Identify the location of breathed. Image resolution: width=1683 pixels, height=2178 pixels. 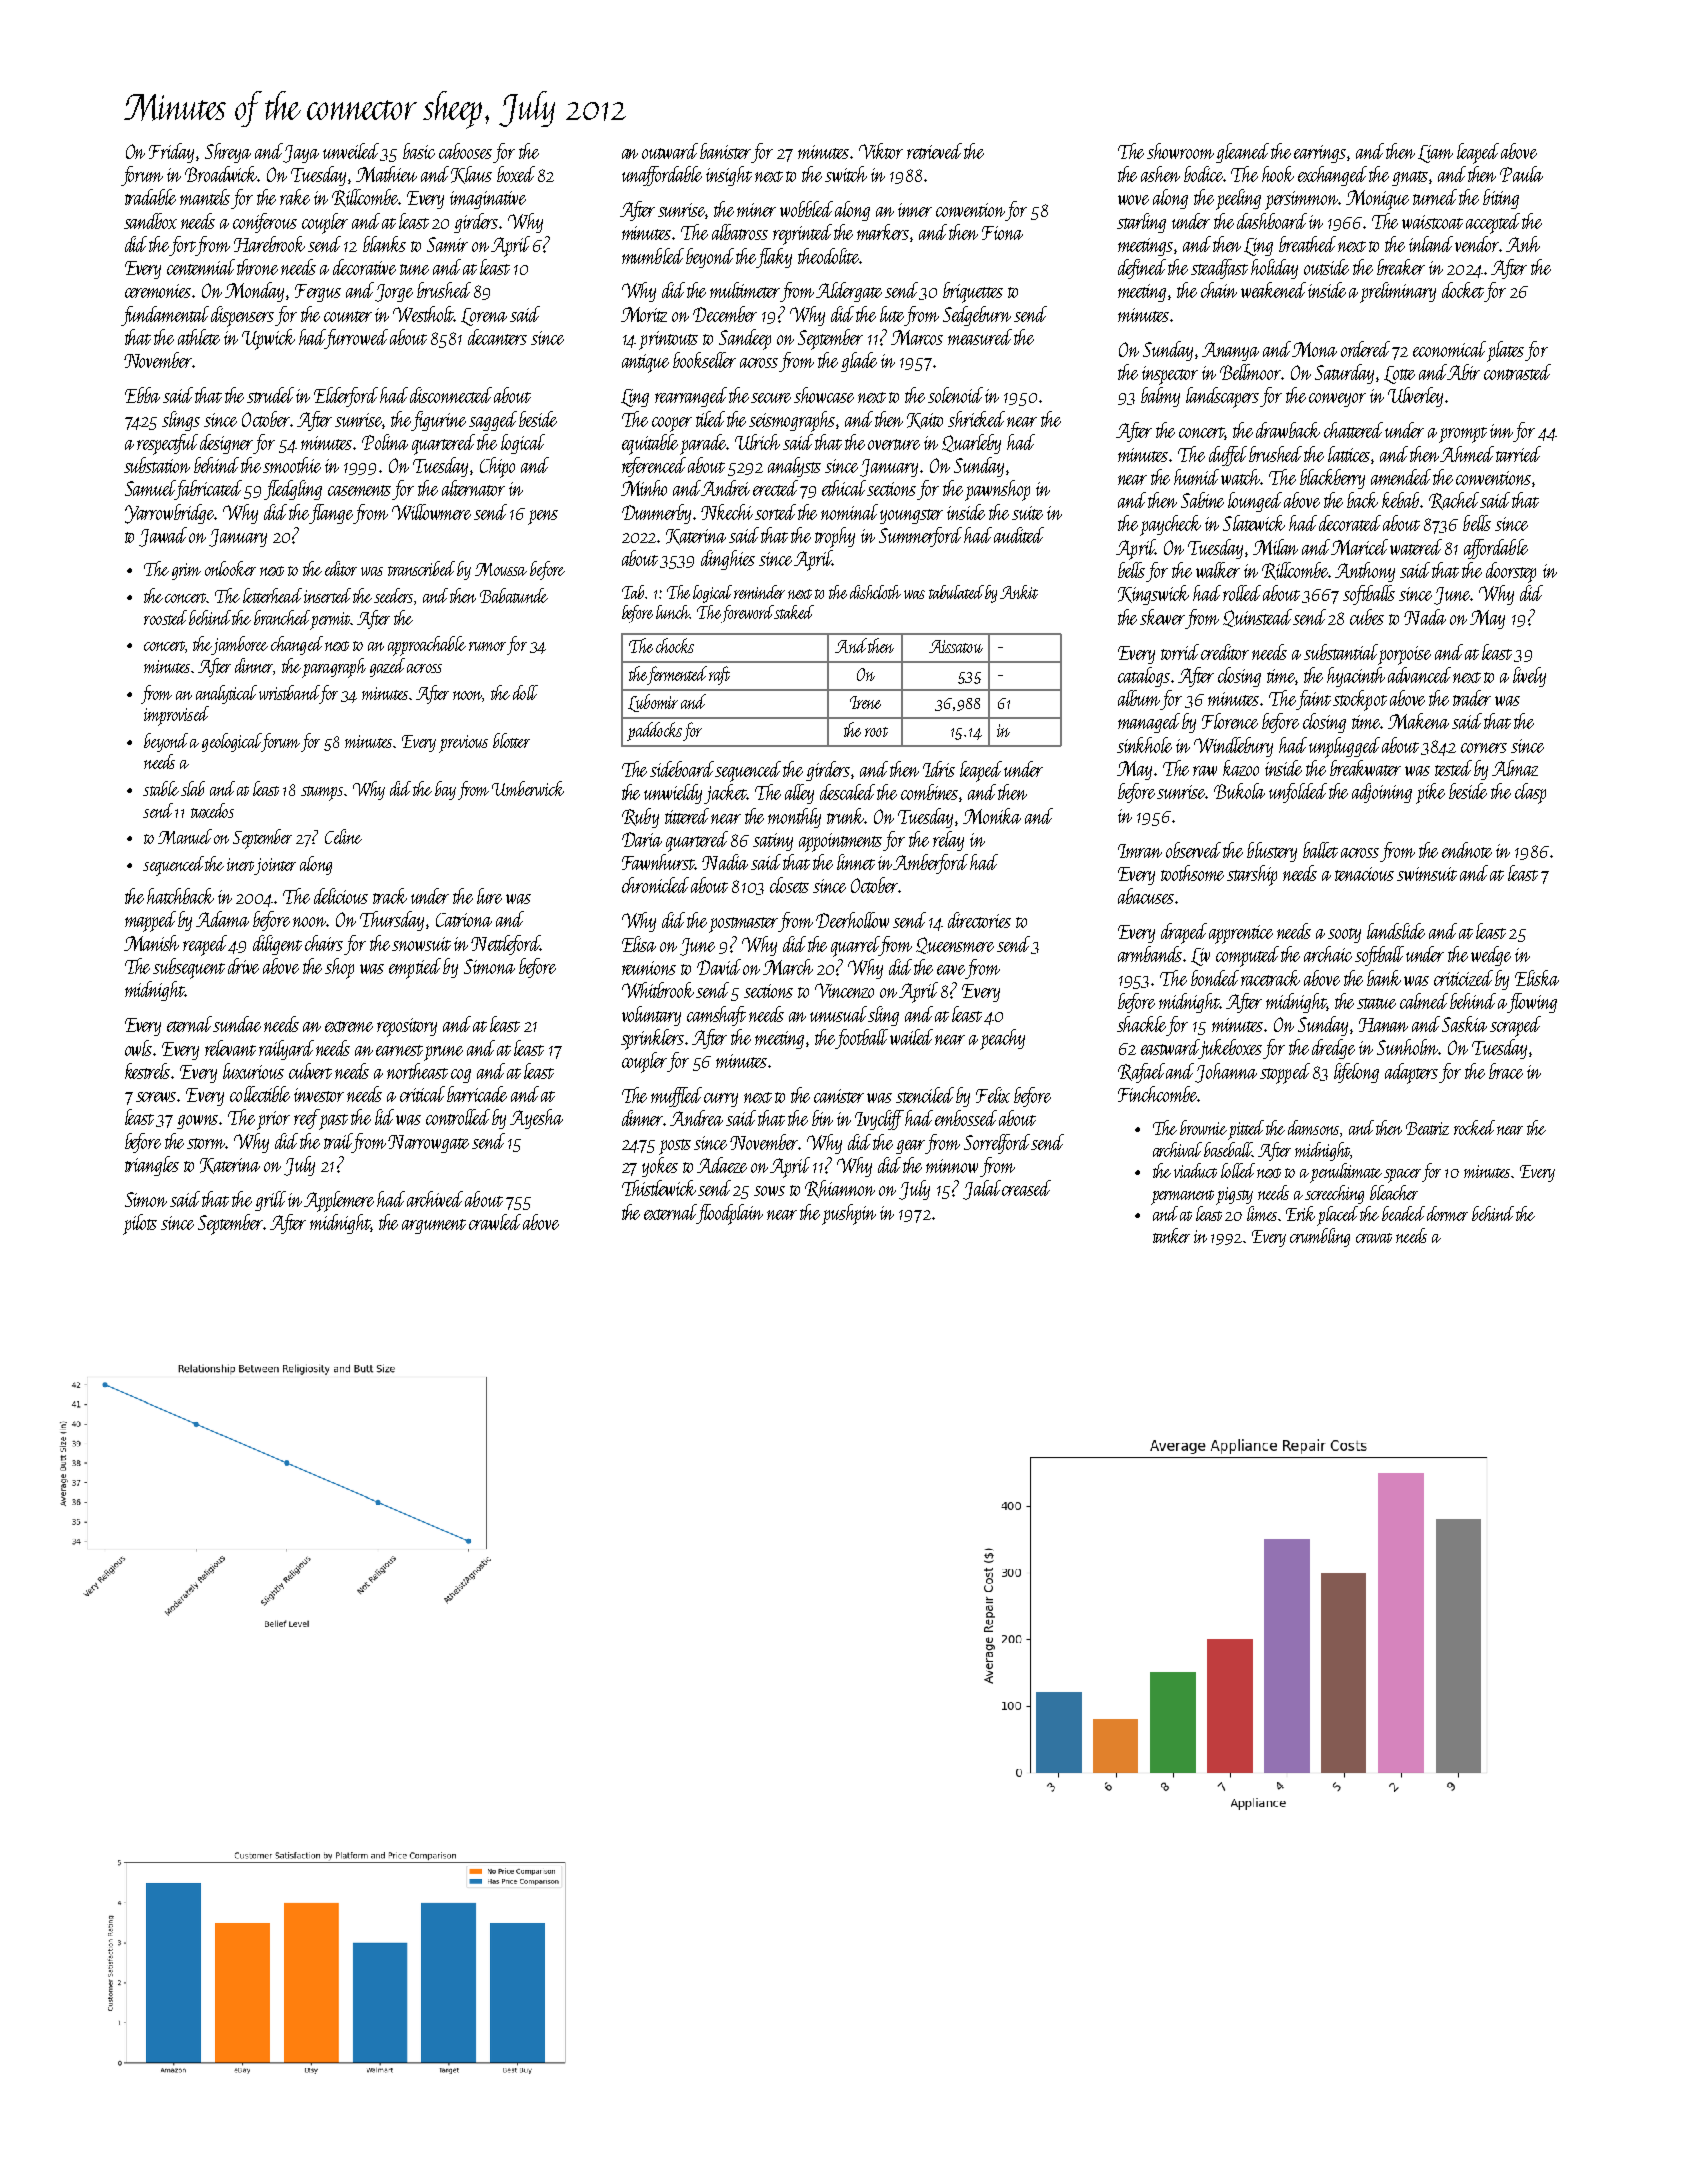
(1307, 244).
